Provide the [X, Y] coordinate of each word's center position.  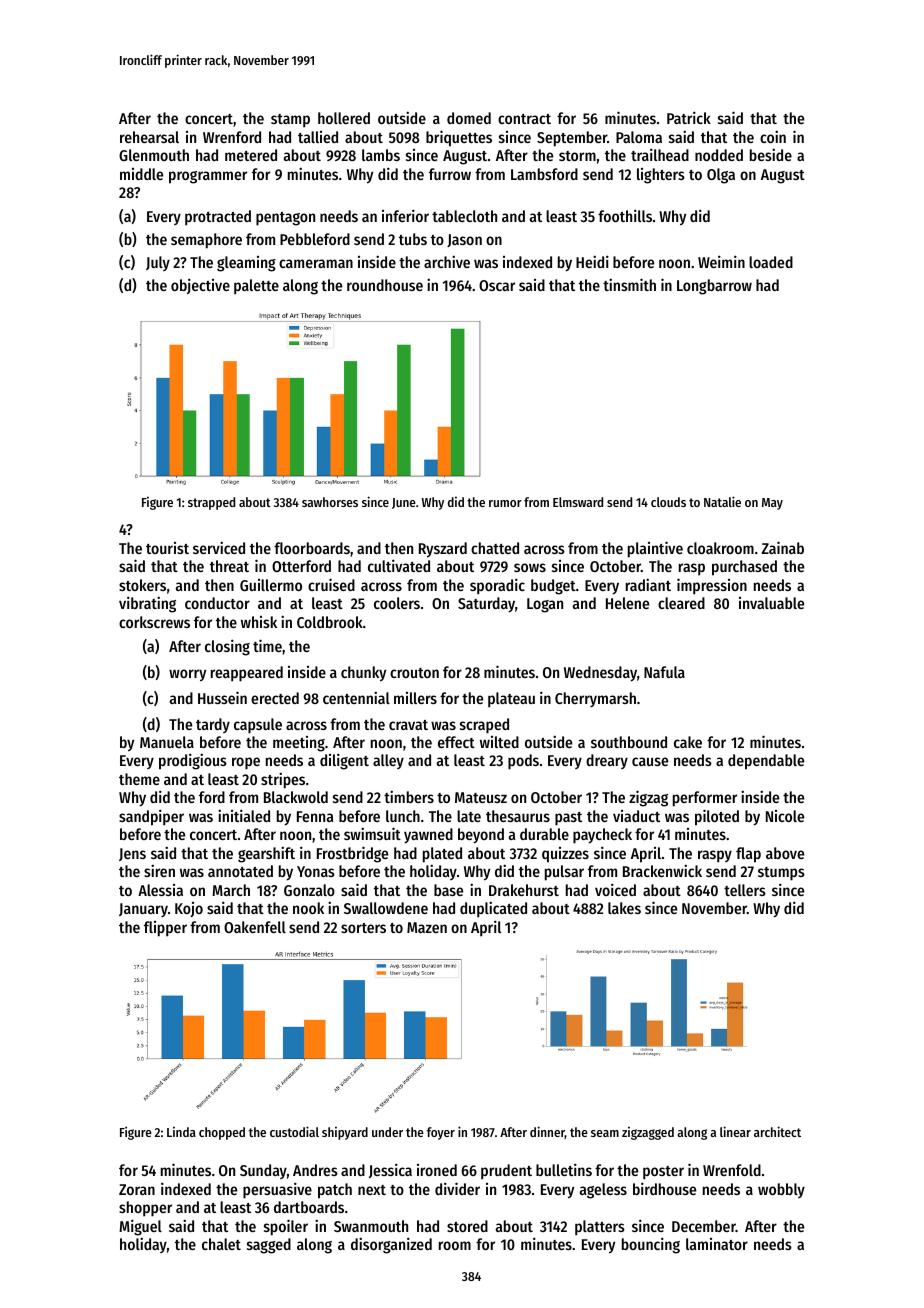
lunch [403, 816]
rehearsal [149, 137]
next [372, 1190]
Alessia [160, 890]
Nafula [664, 672]
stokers [142, 585]
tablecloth [464, 216]
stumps [781, 874]
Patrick [689, 117]
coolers [397, 603]
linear [735, 1131]
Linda [181, 1132]
